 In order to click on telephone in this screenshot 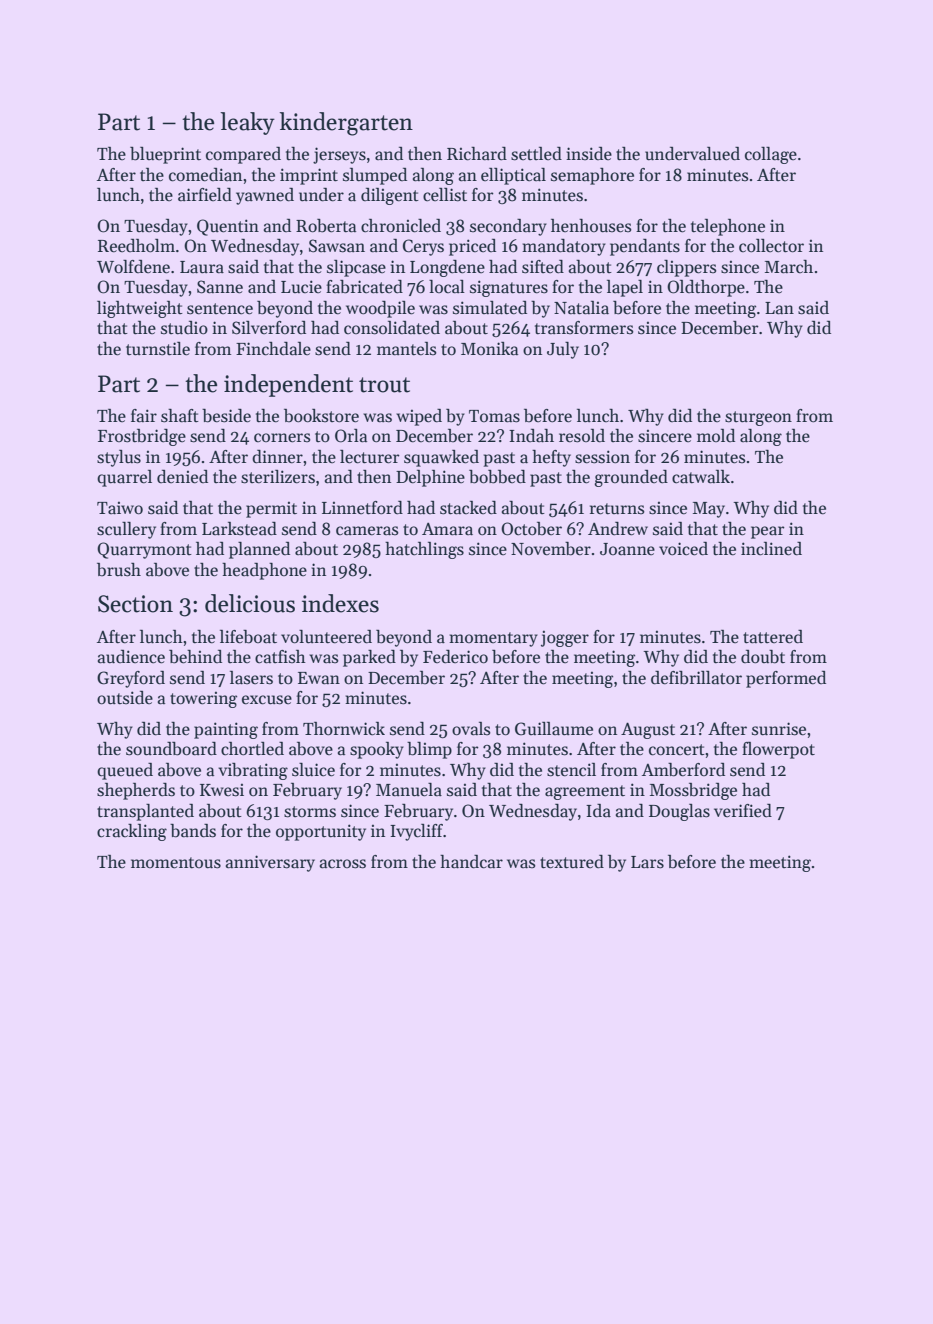, I will do `click(728, 227)`.
